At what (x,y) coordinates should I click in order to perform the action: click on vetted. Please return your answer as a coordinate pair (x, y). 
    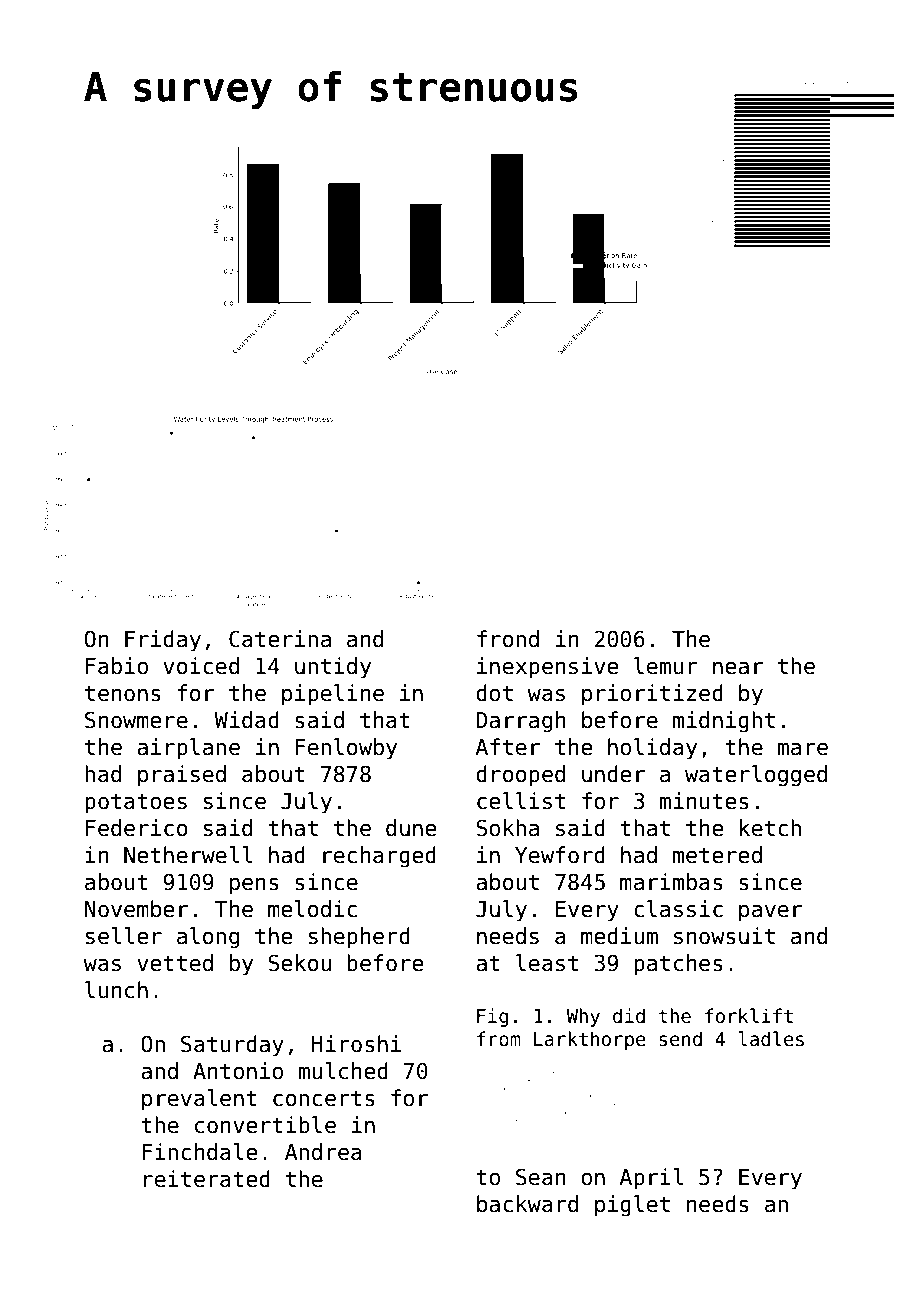
    Looking at the image, I should click on (175, 963).
